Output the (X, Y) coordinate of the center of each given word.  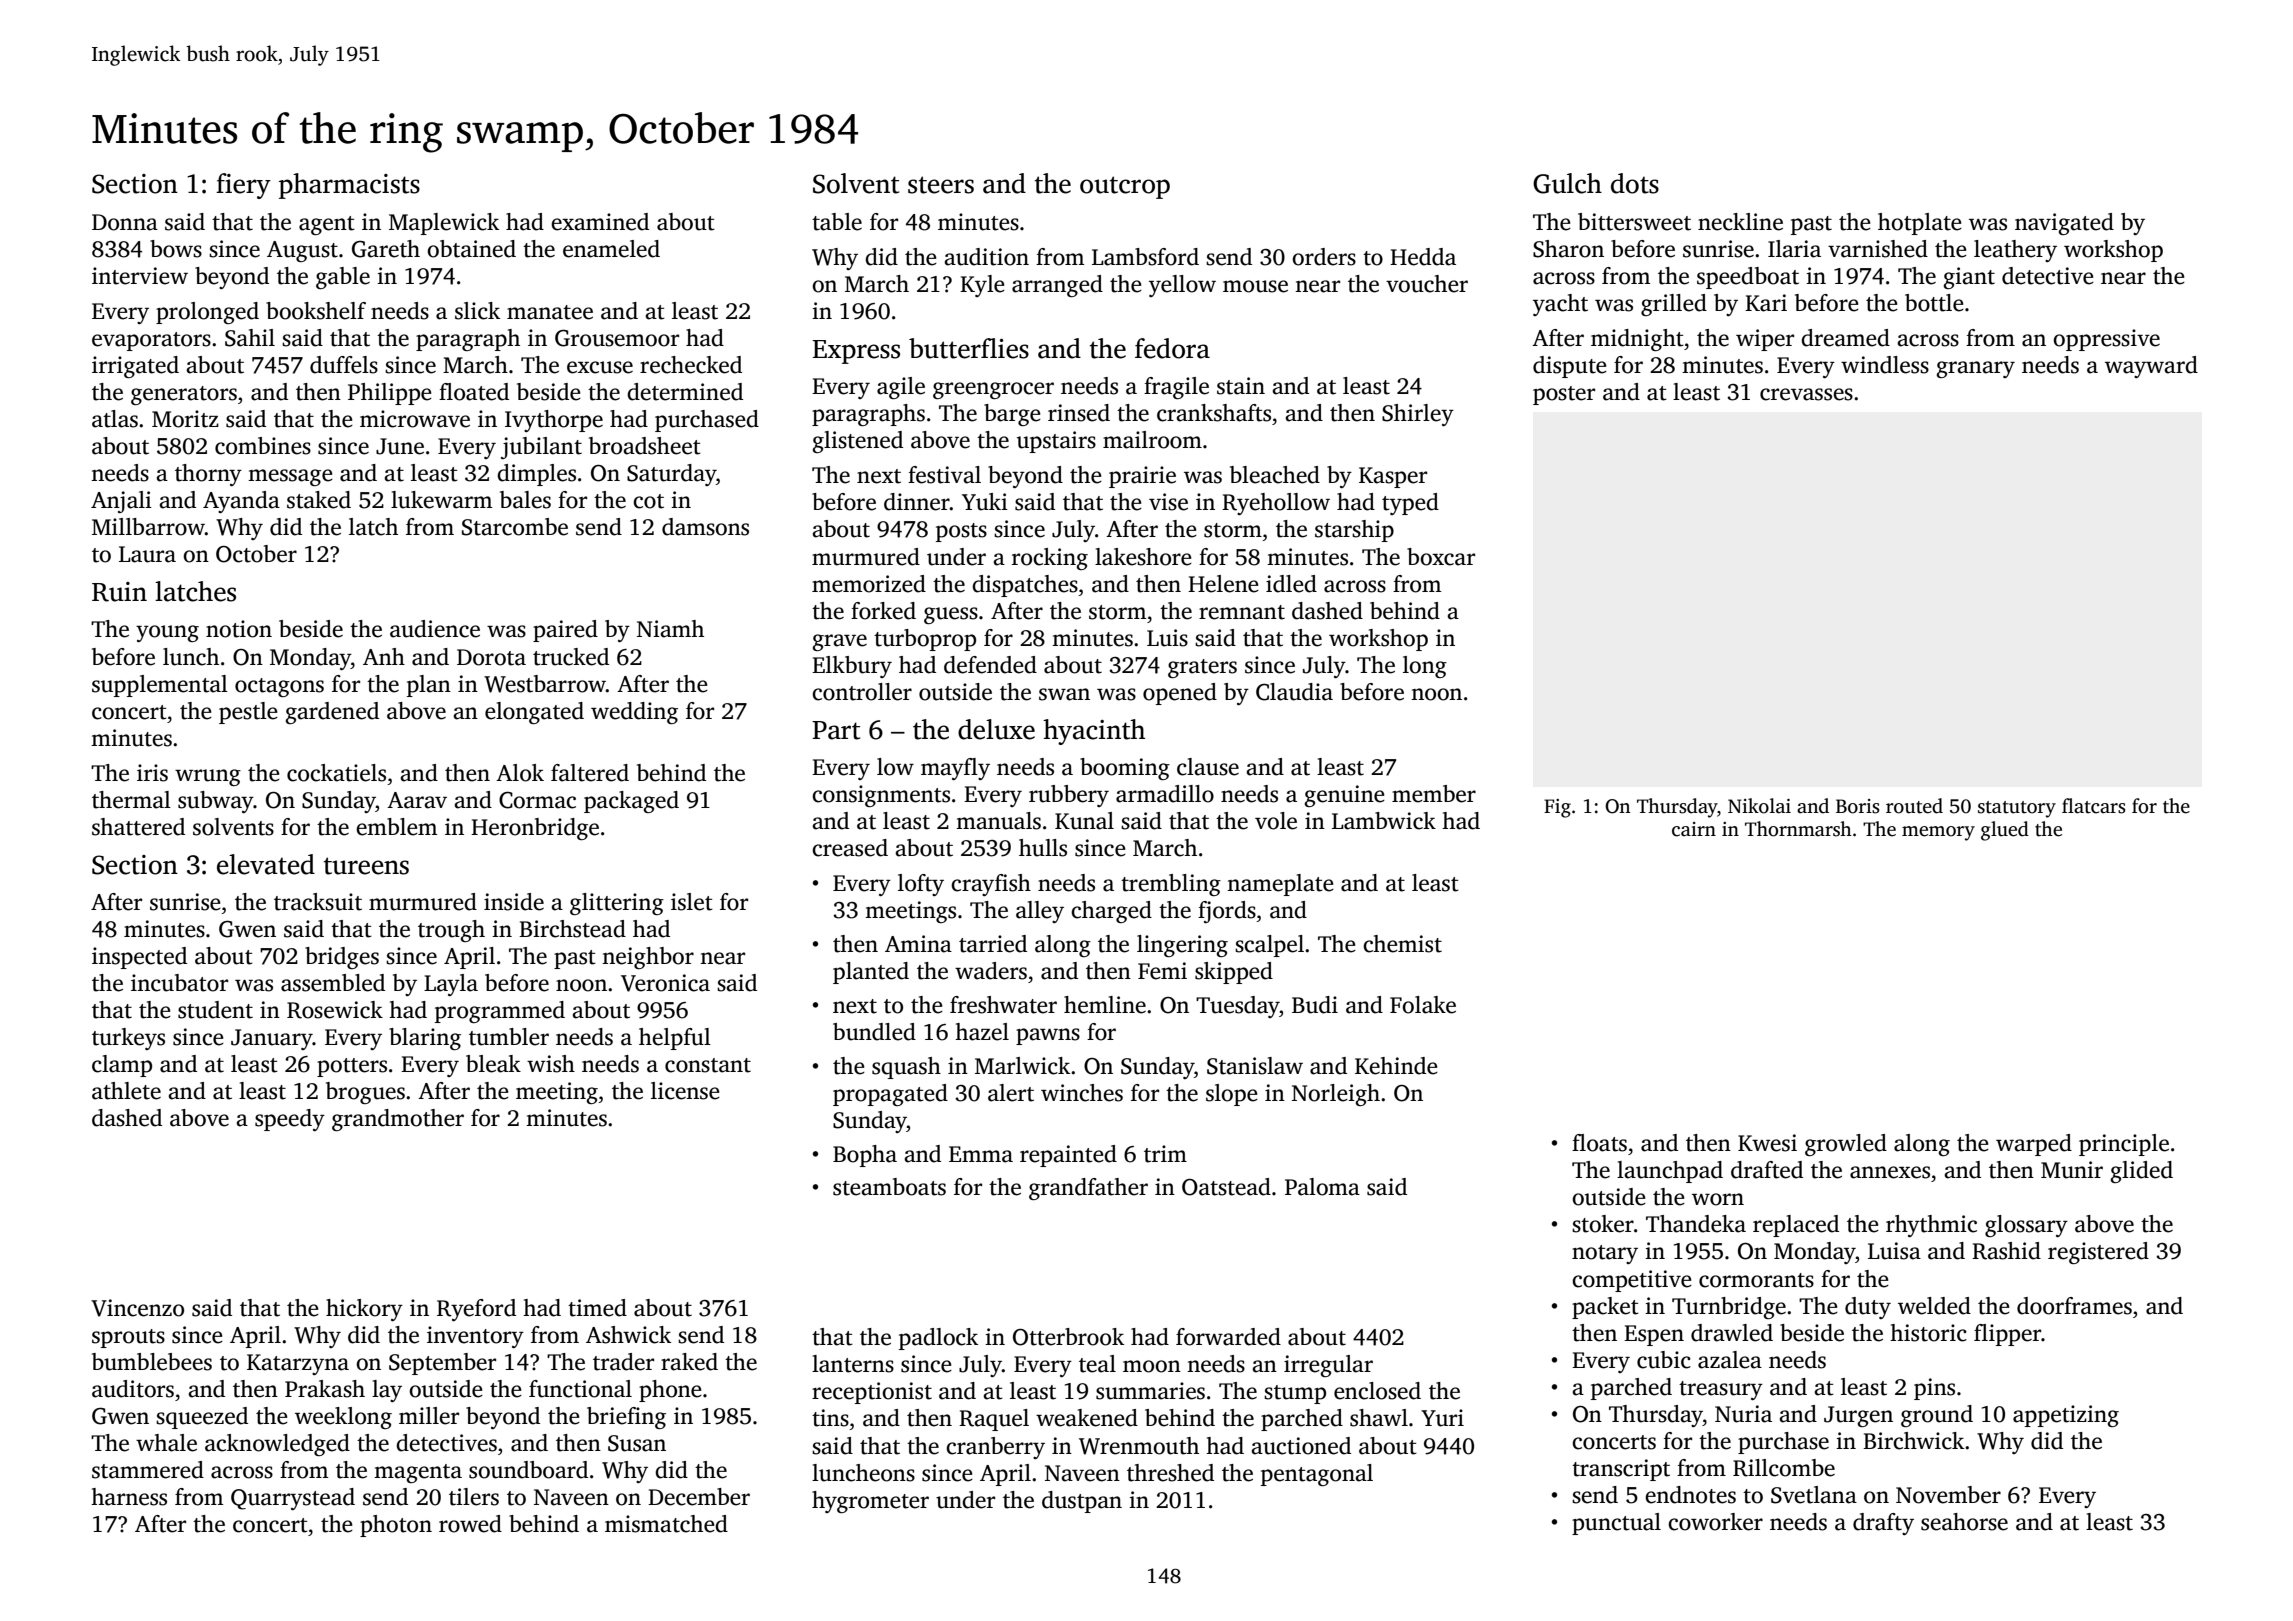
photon (396, 1526)
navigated (2064, 224)
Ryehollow (1276, 504)
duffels (344, 365)
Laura (147, 554)
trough (451, 931)
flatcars (2094, 806)
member (1434, 794)
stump (1295, 1394)
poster (1564, 395)
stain (1241, 386)
